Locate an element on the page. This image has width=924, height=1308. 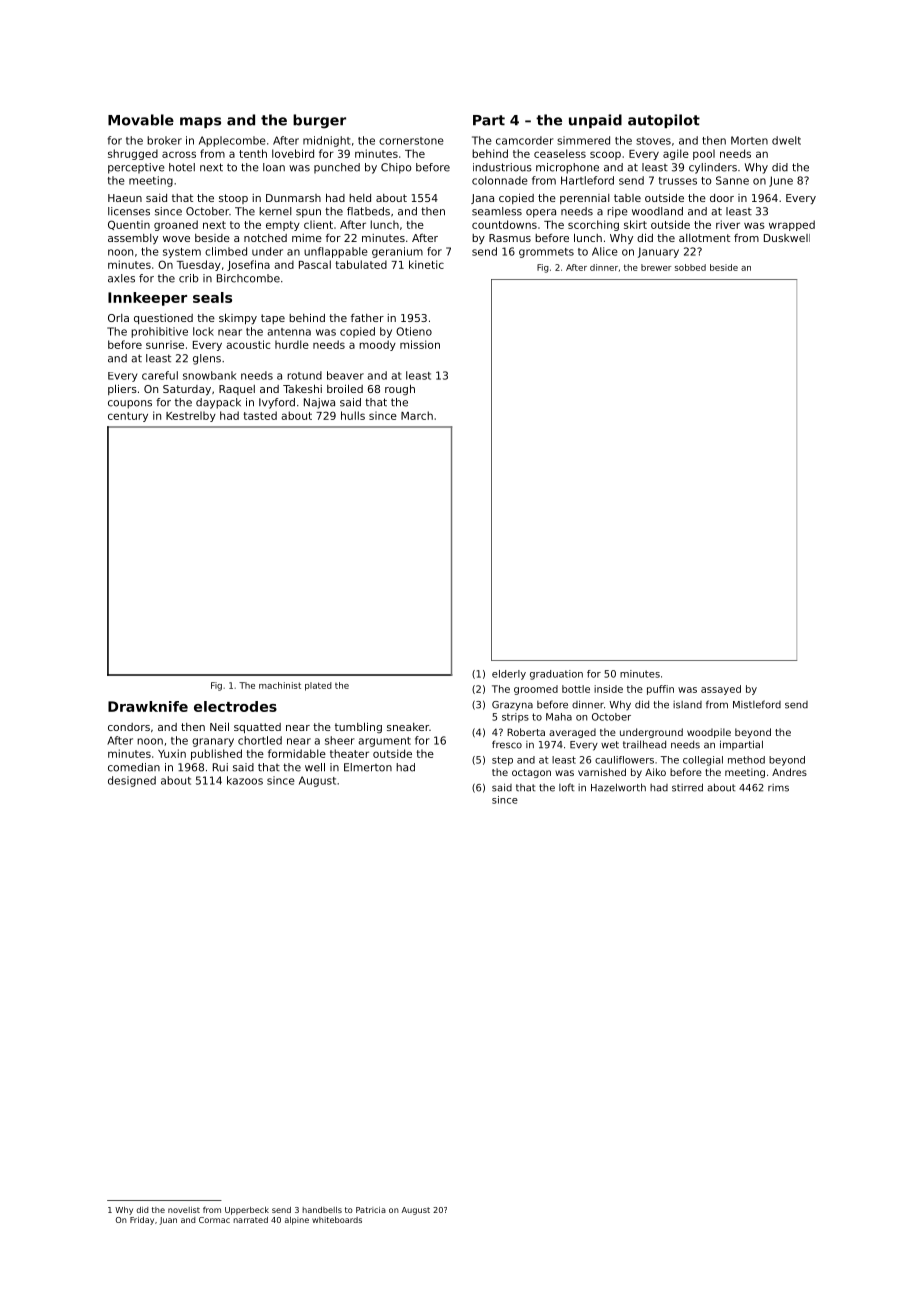
designed is located at coordinates (132, 781).
